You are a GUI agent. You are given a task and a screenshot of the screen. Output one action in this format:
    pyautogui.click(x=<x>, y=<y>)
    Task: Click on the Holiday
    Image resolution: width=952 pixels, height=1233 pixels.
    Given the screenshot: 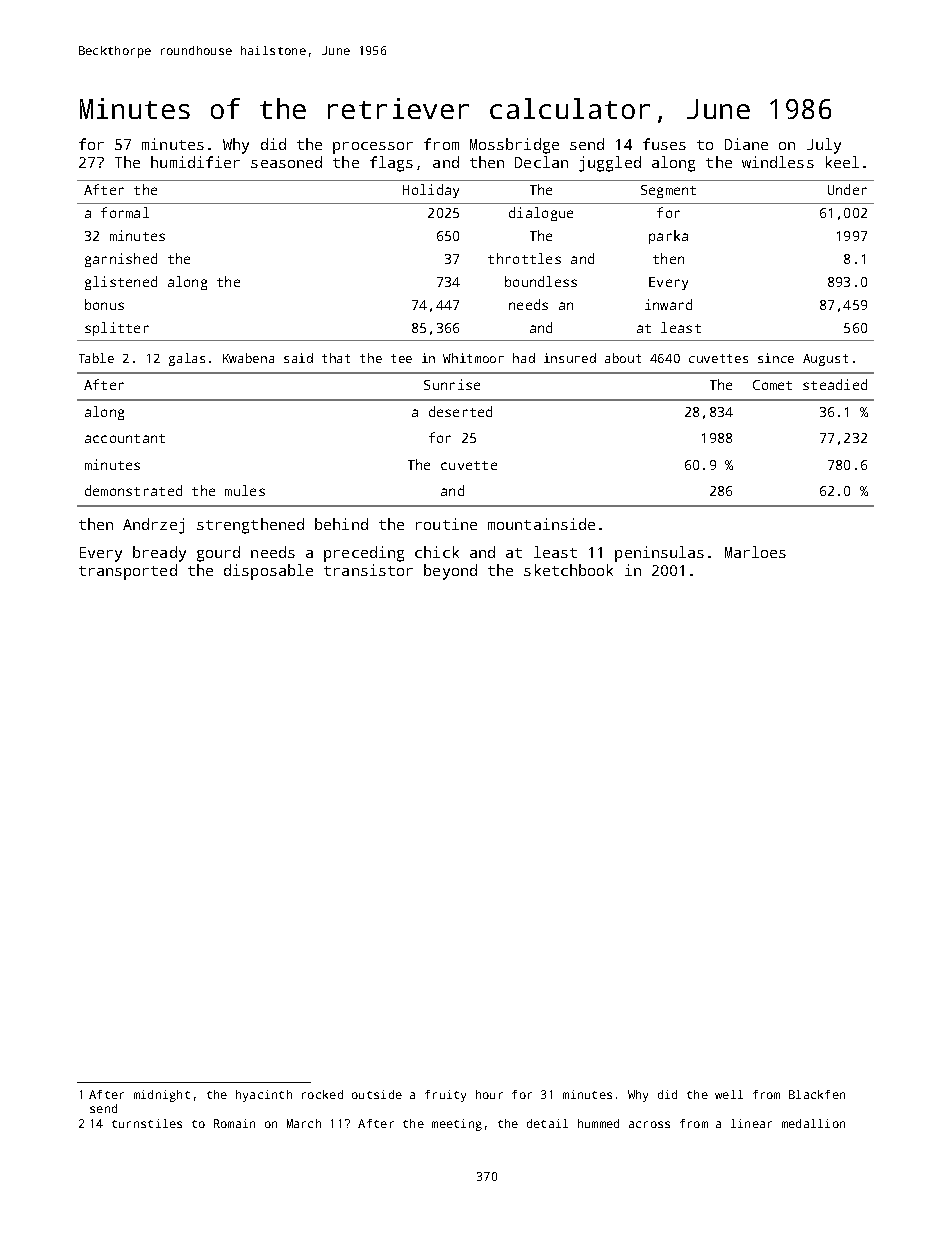 What is the action you would take?
    pyautogui.click(x=431, y=191)
